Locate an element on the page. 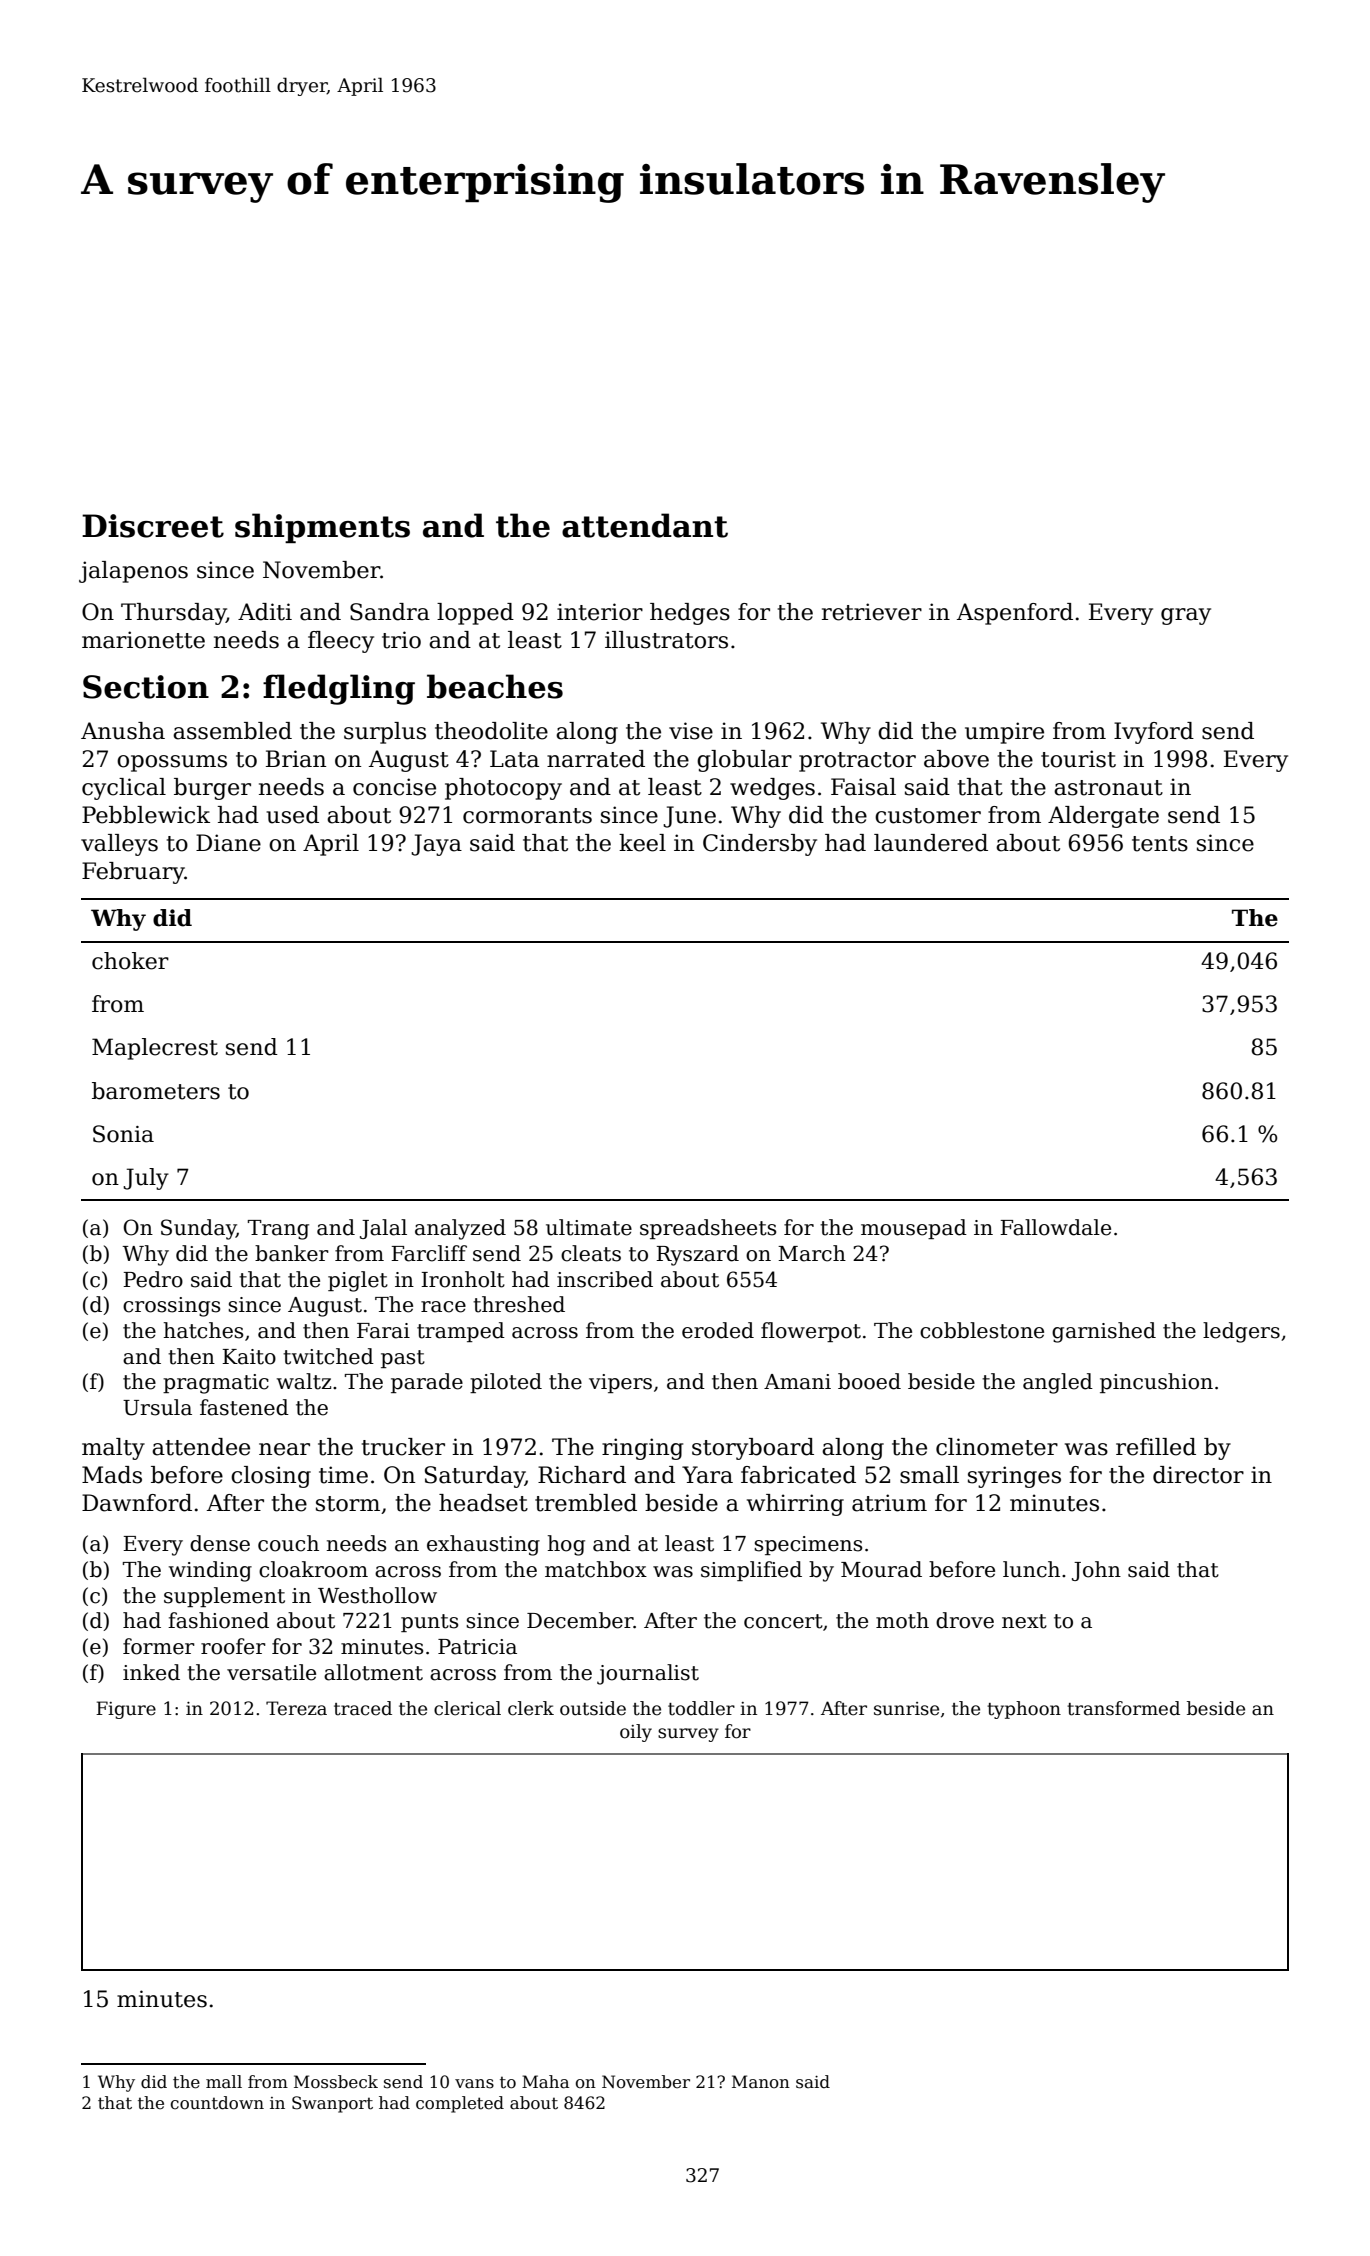 The height and width of the document is (2256, 1370). Maha is located at coordinates (545, 2082).
